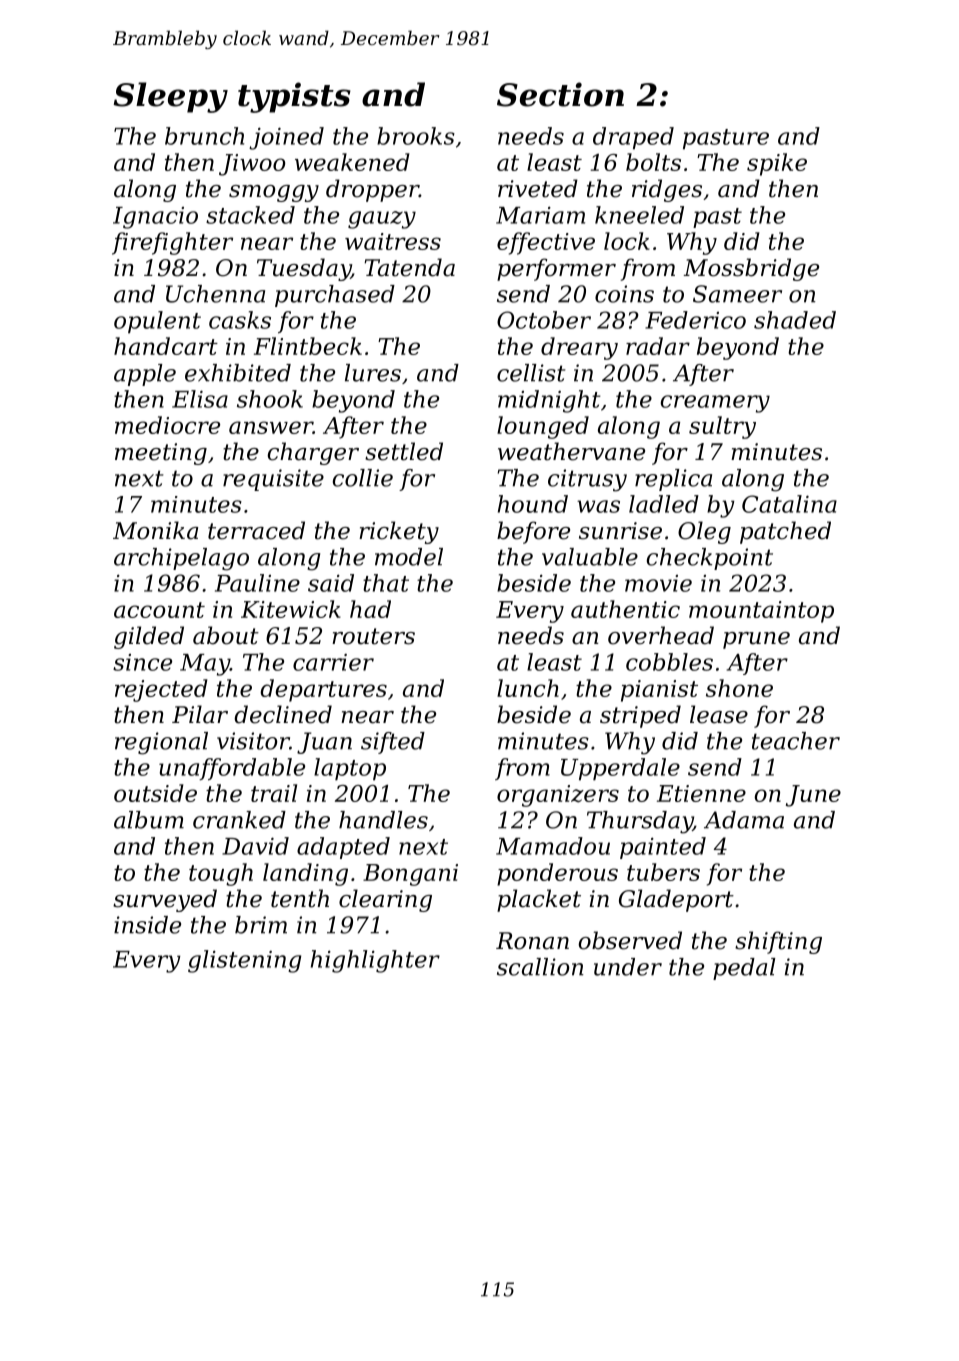 The height and width of the screenshot is (1361, 959). What do you see at coordinates (382, 220) in the screenshot?
I see `gauzy` at bounding box center [382, 220].
